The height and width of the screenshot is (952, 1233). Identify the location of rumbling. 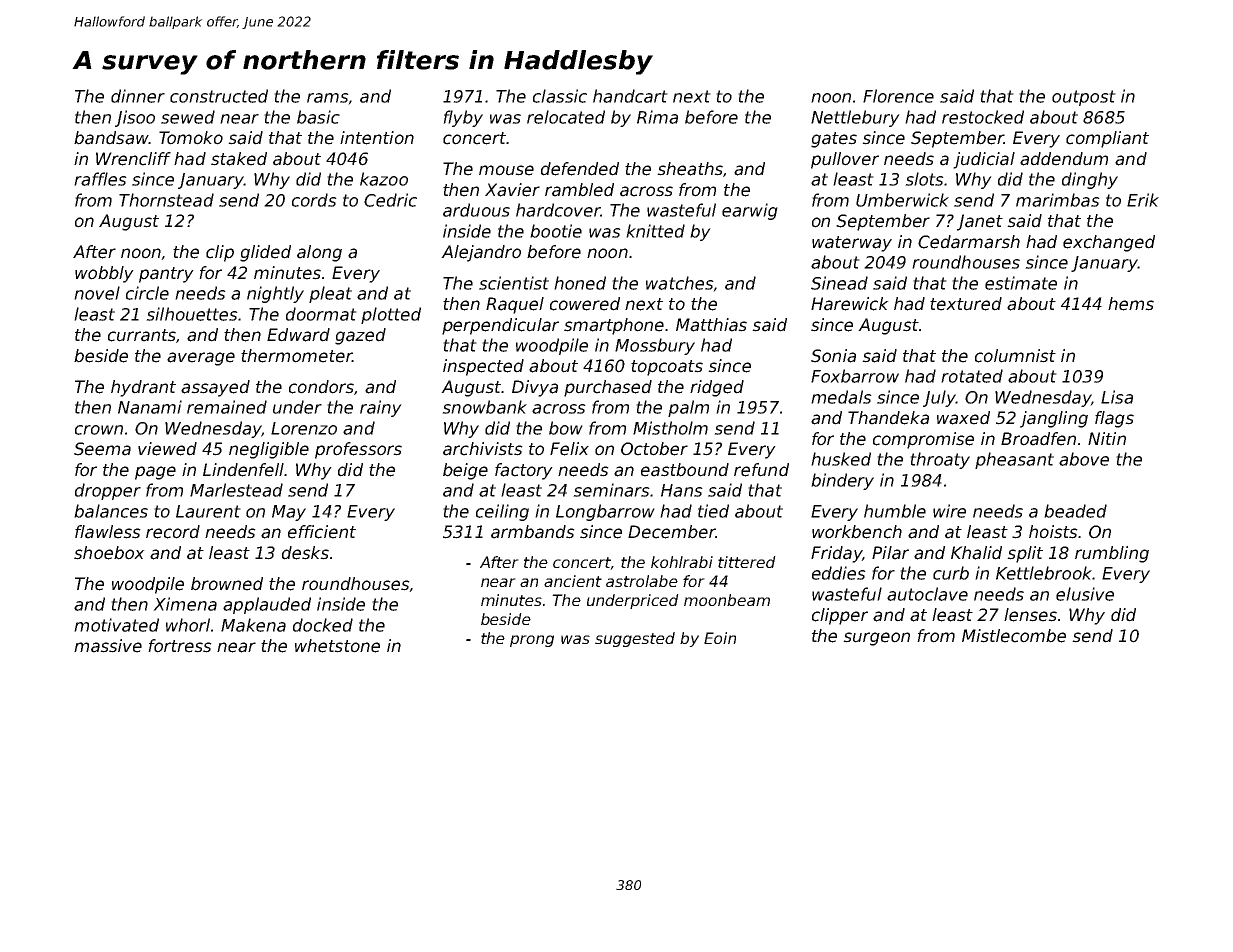
(1112, 554).
